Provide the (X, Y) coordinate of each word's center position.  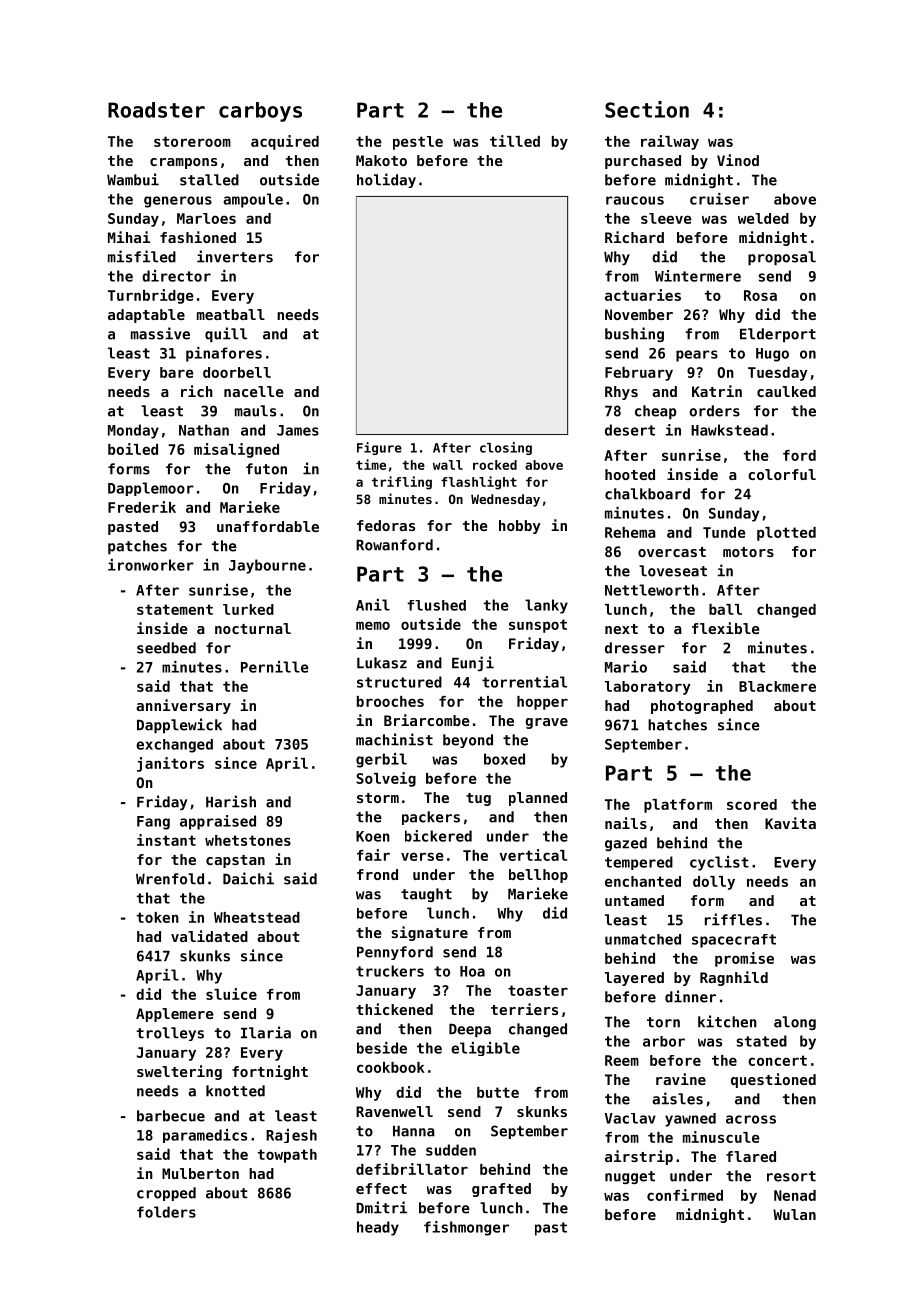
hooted (630, 474)
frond (377, 874)
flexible (726, 628)
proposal (782, 258)
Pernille (275, 667)
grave (546, 723)
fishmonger (466, 1228)
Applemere (175, 1015)
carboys (260, 112)
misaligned (236, 450)
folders (166, 1212)
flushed (436, 605)
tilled (515, 141)
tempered (639, 863)
